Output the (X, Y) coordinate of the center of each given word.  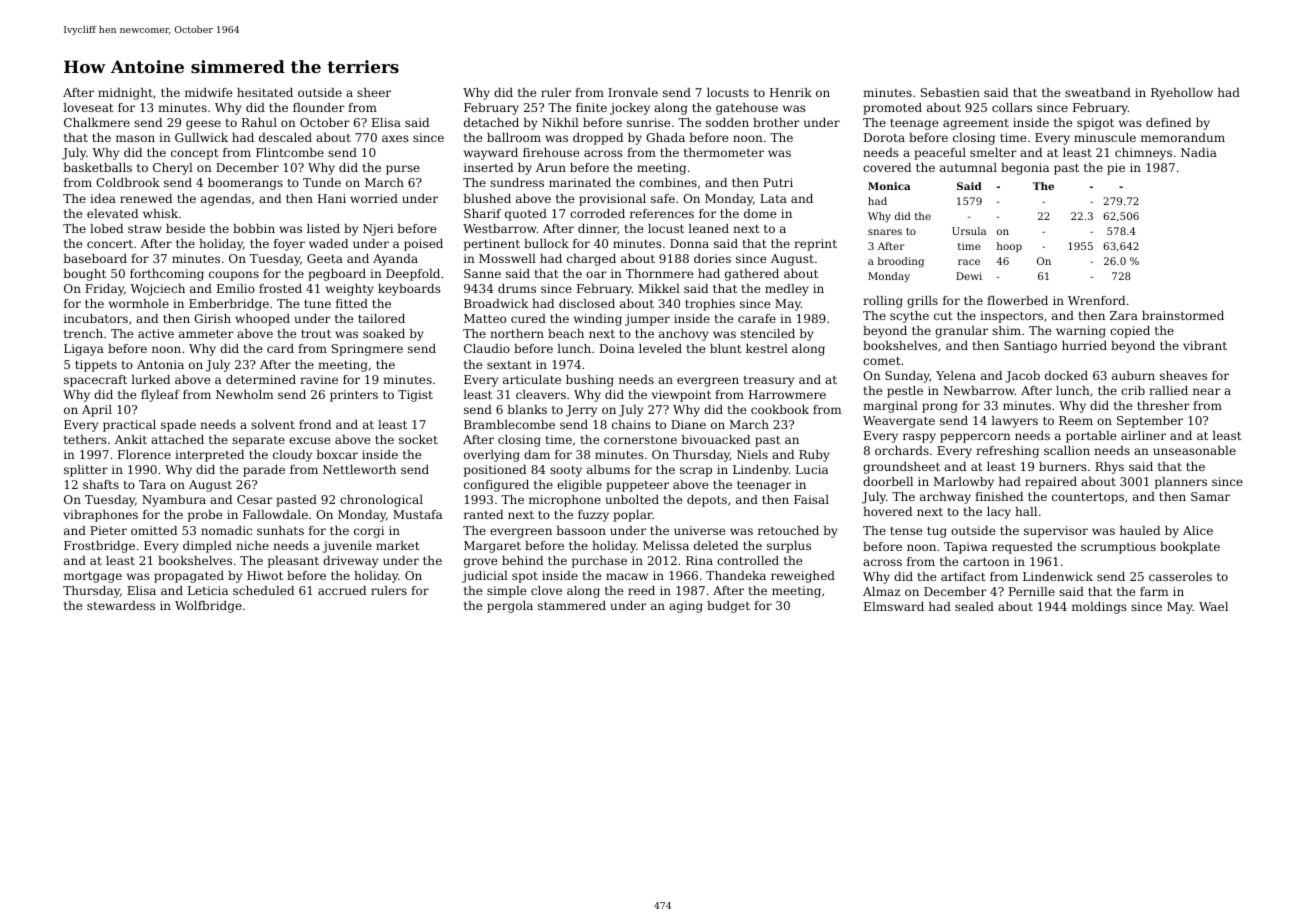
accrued (342, 590)
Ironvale (633, 92)
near (1207, 391)
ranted (483, 514)
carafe (757, 318)
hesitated (265, 92)
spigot (1095, 124)
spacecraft (95, 381)
